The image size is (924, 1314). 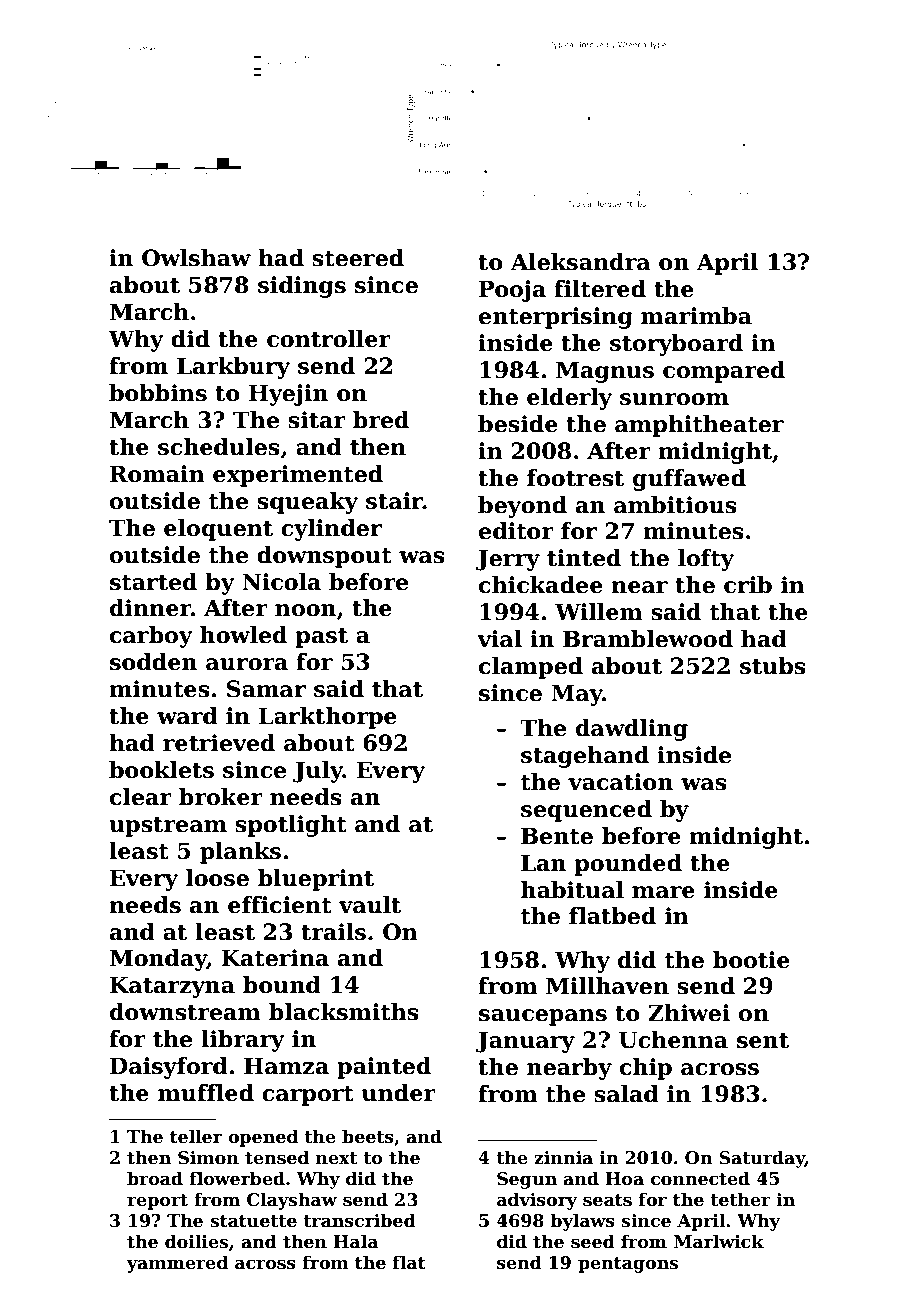 I want to click on vacation, so click(x=620, y=782).
